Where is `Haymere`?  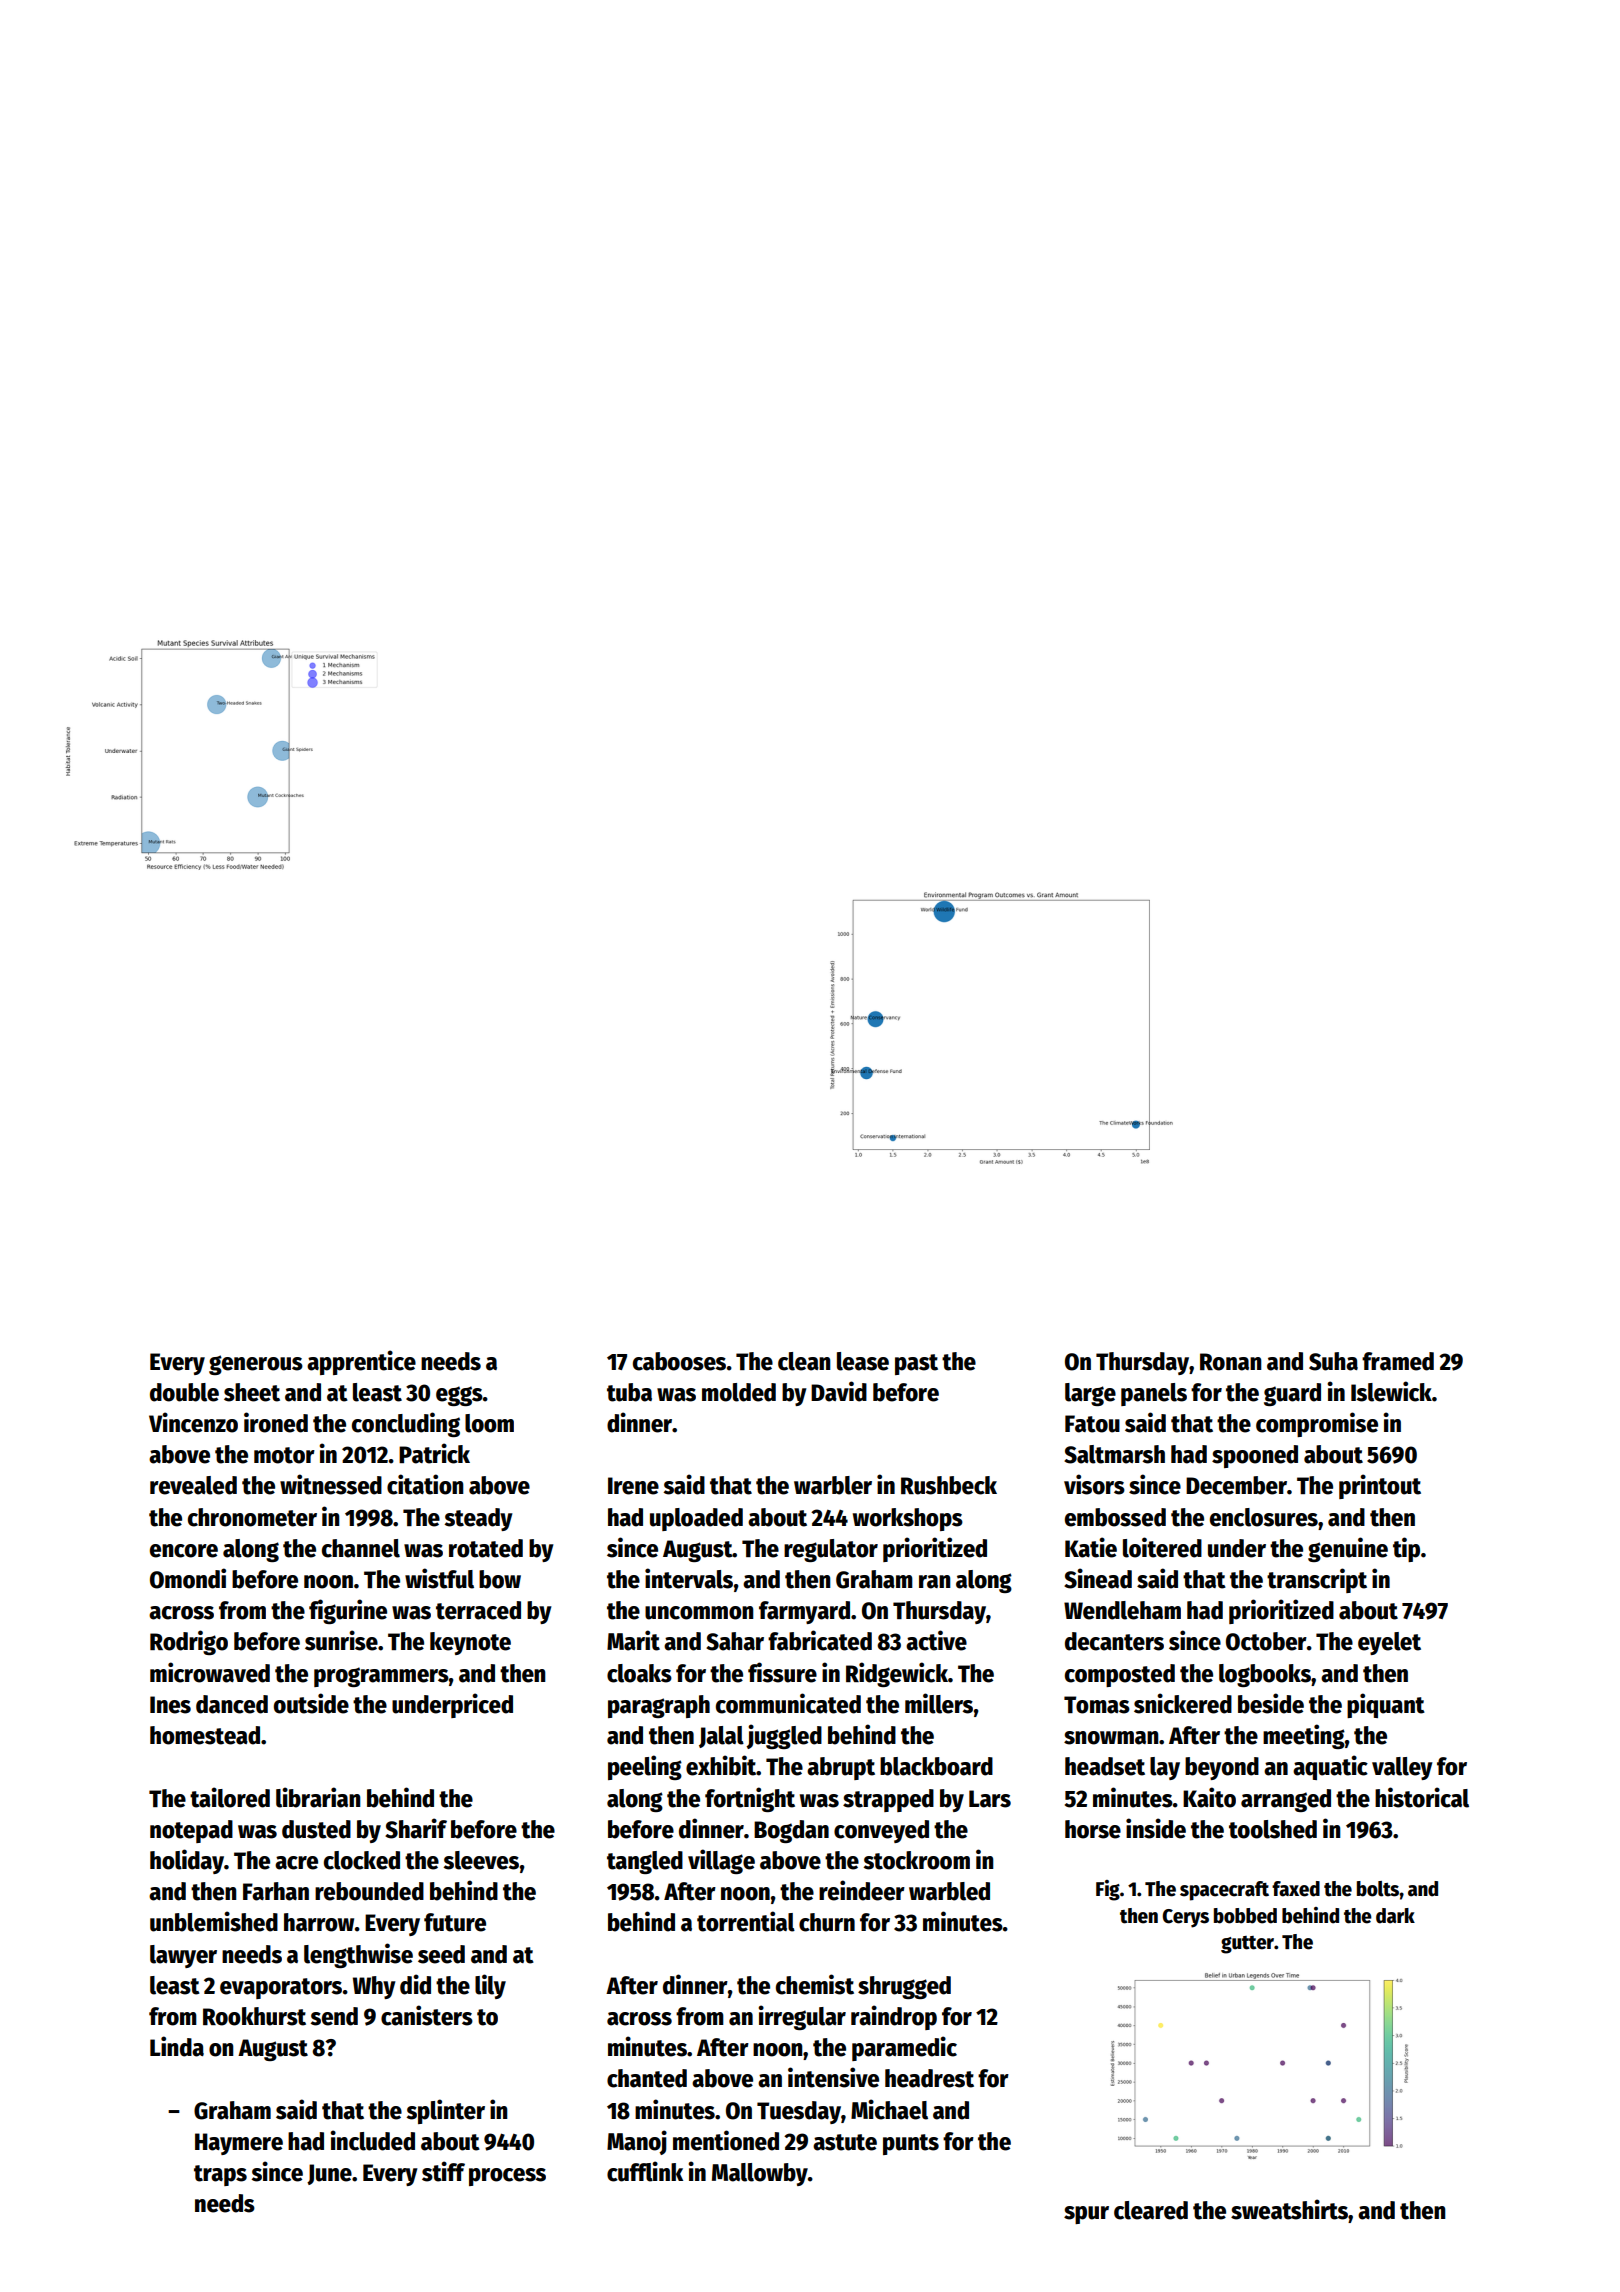
Haymere is located at coordinates (239, 2144).
